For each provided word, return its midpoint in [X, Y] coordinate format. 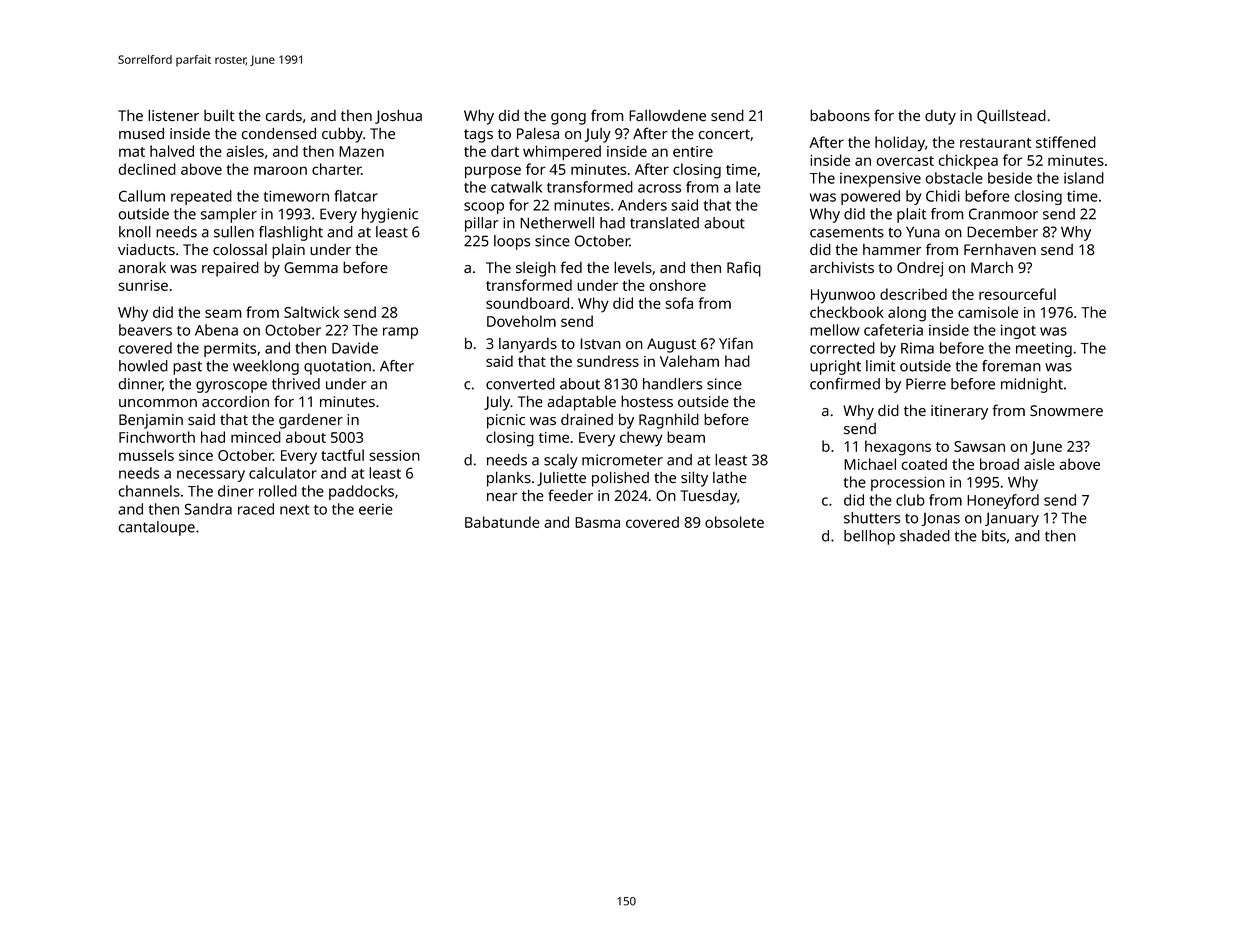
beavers [145, 330]
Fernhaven [1000, 250]
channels [149, 491]
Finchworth [157, 437]
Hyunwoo [843, 296]
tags [478, 136]
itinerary [959, 412]
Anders [642, 205]
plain [288, 251]
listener [173, 115]
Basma [597, 522]
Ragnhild [669, 421]
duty [940, 117]
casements [847, 232]
